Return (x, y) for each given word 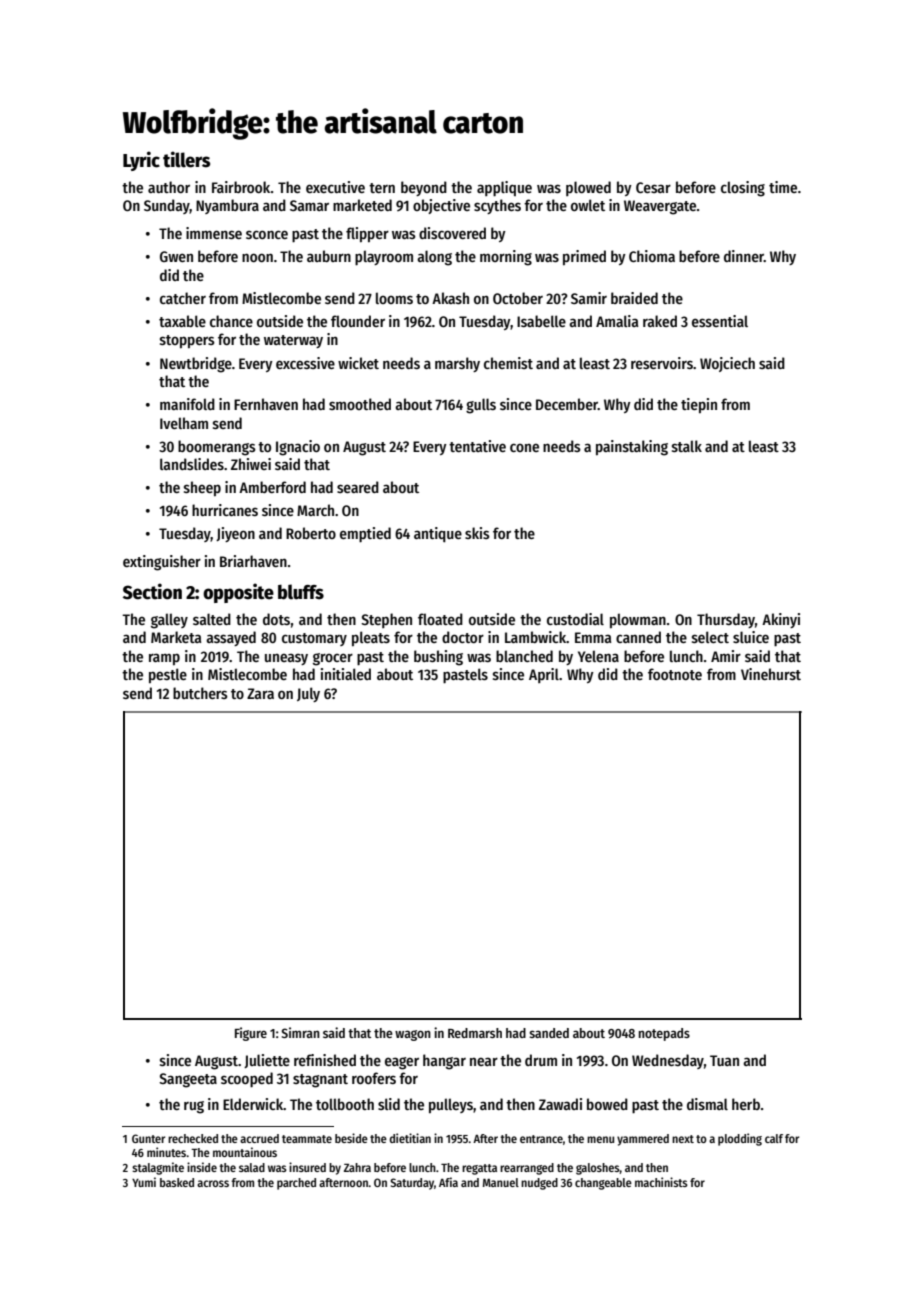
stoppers (187, 341)
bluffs (301, 592)
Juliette (267, 1061)
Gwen (176, 256)
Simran (301, 1032)
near (484, 1061)
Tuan (724, 1060)
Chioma (652, 256)
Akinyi (781, 620)
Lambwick (536, 637)
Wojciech (727, 364)
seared (358, 487)
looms (394, 298)
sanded (549, 1033)
